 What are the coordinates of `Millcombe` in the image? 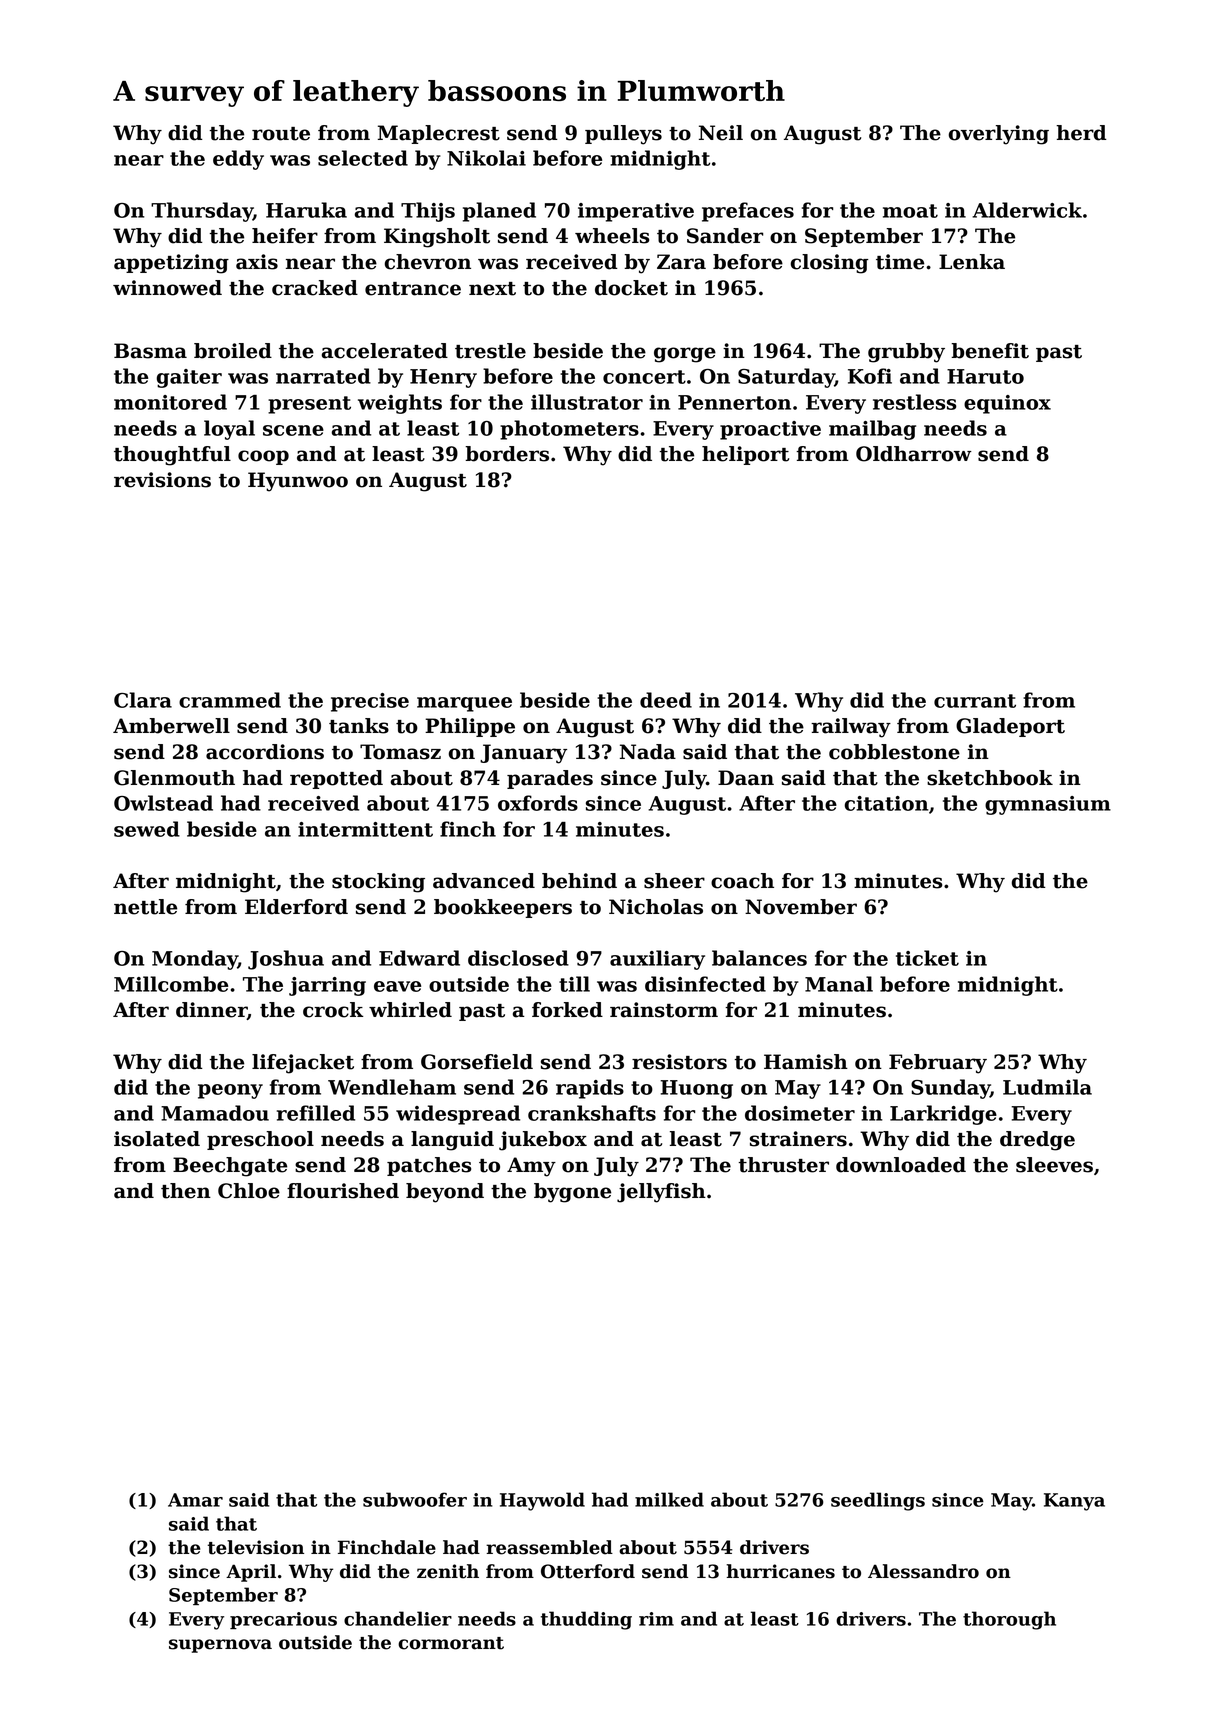 It's located at (171, 984).
